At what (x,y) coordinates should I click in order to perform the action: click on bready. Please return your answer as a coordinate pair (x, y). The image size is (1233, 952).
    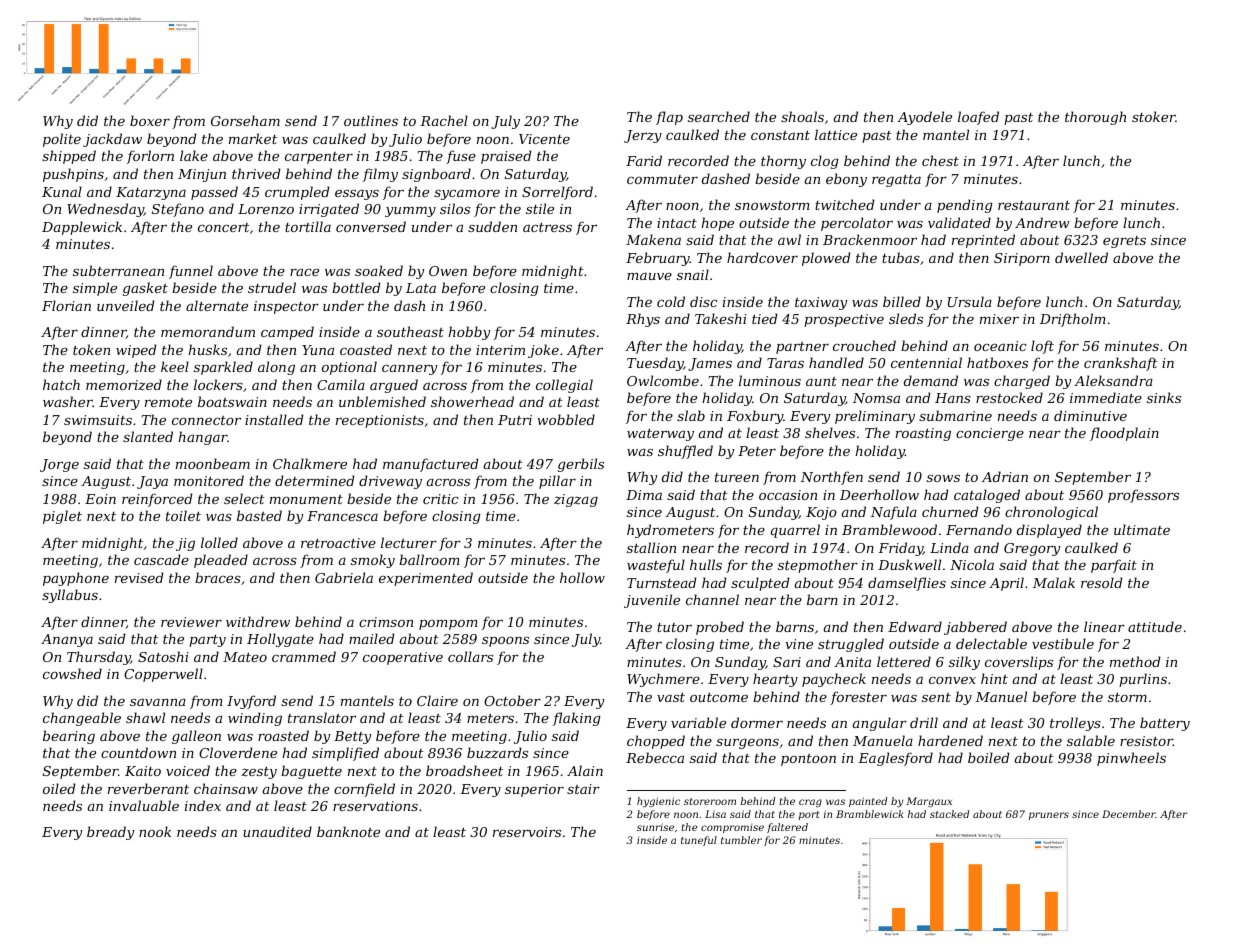
    Looking at the image, I should click on (110, 833).
